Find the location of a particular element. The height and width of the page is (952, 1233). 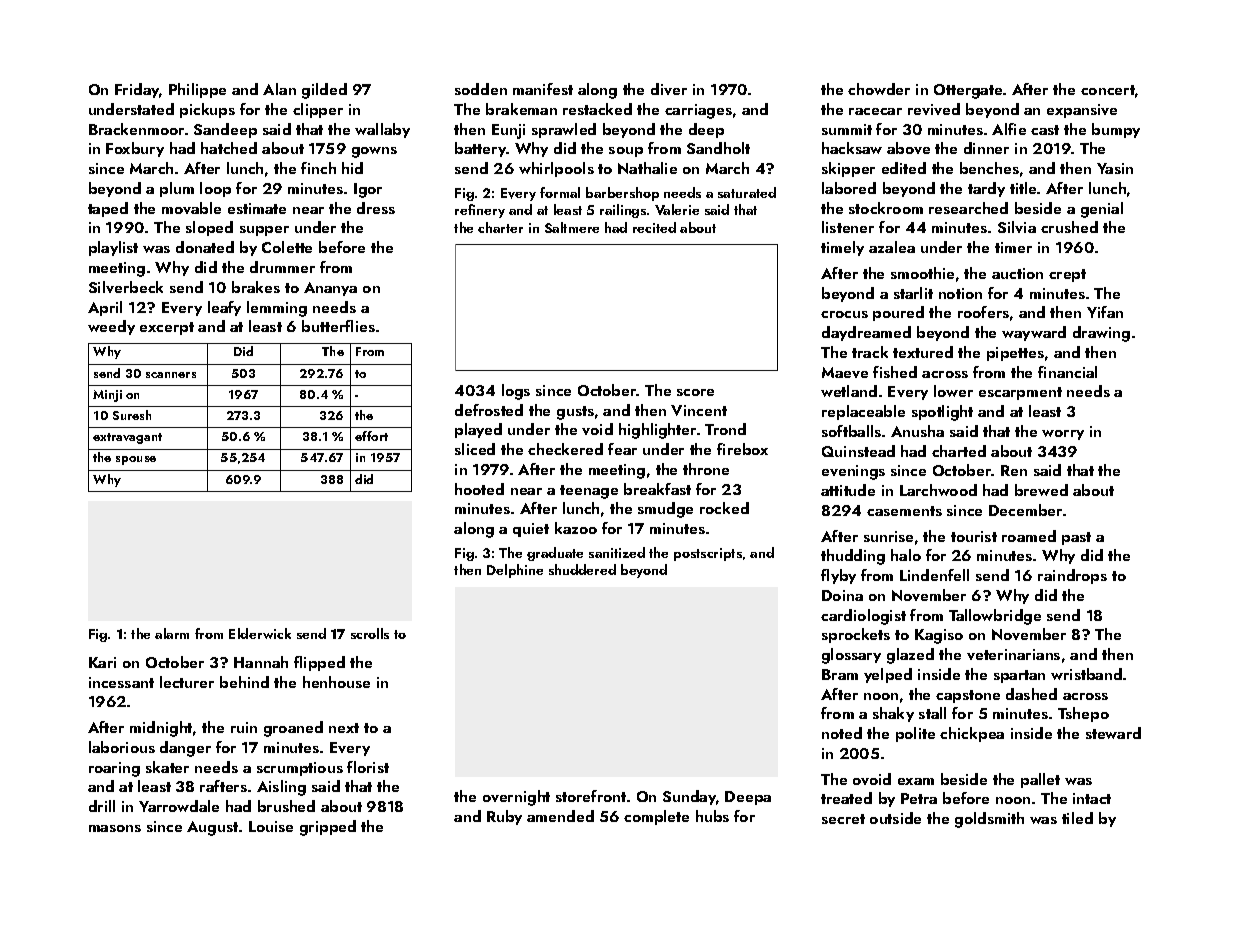

casements is located at coordinates (904, 511).
